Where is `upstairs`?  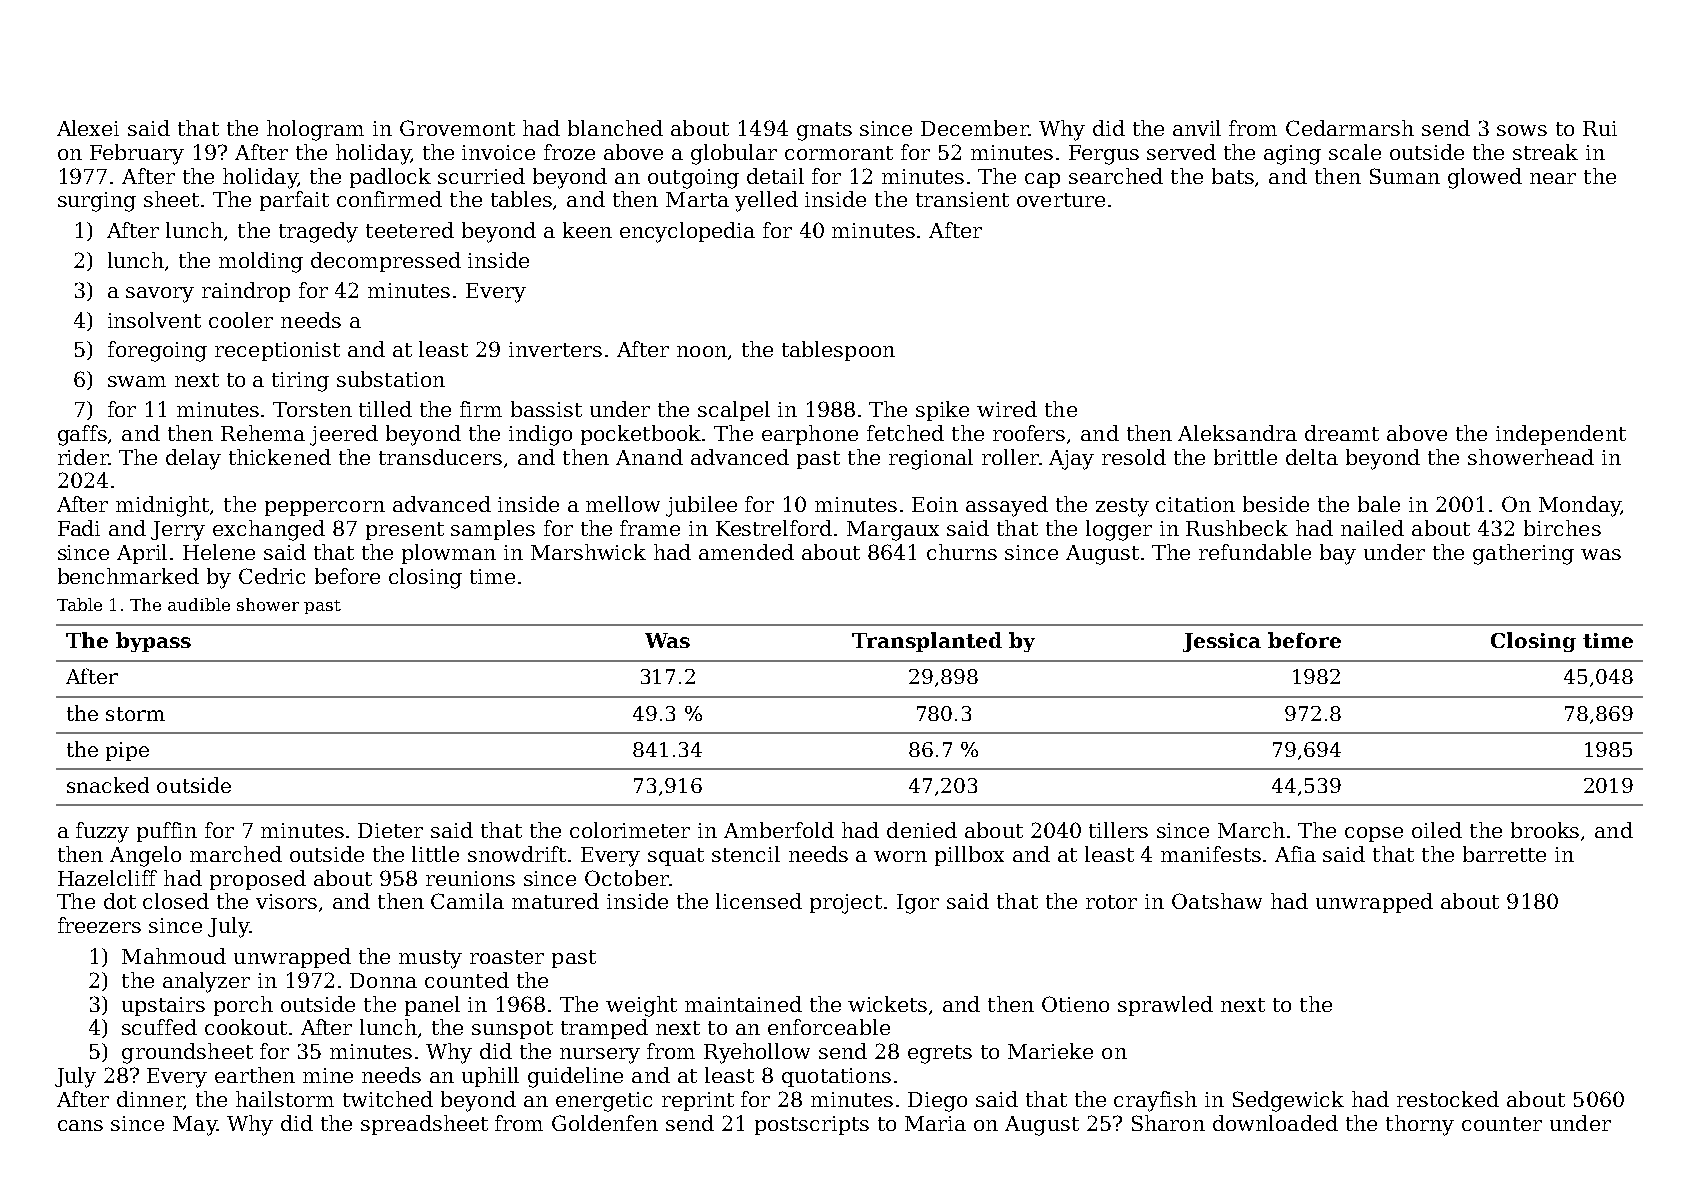
upstairs is located at coordinates (163, 1006).
